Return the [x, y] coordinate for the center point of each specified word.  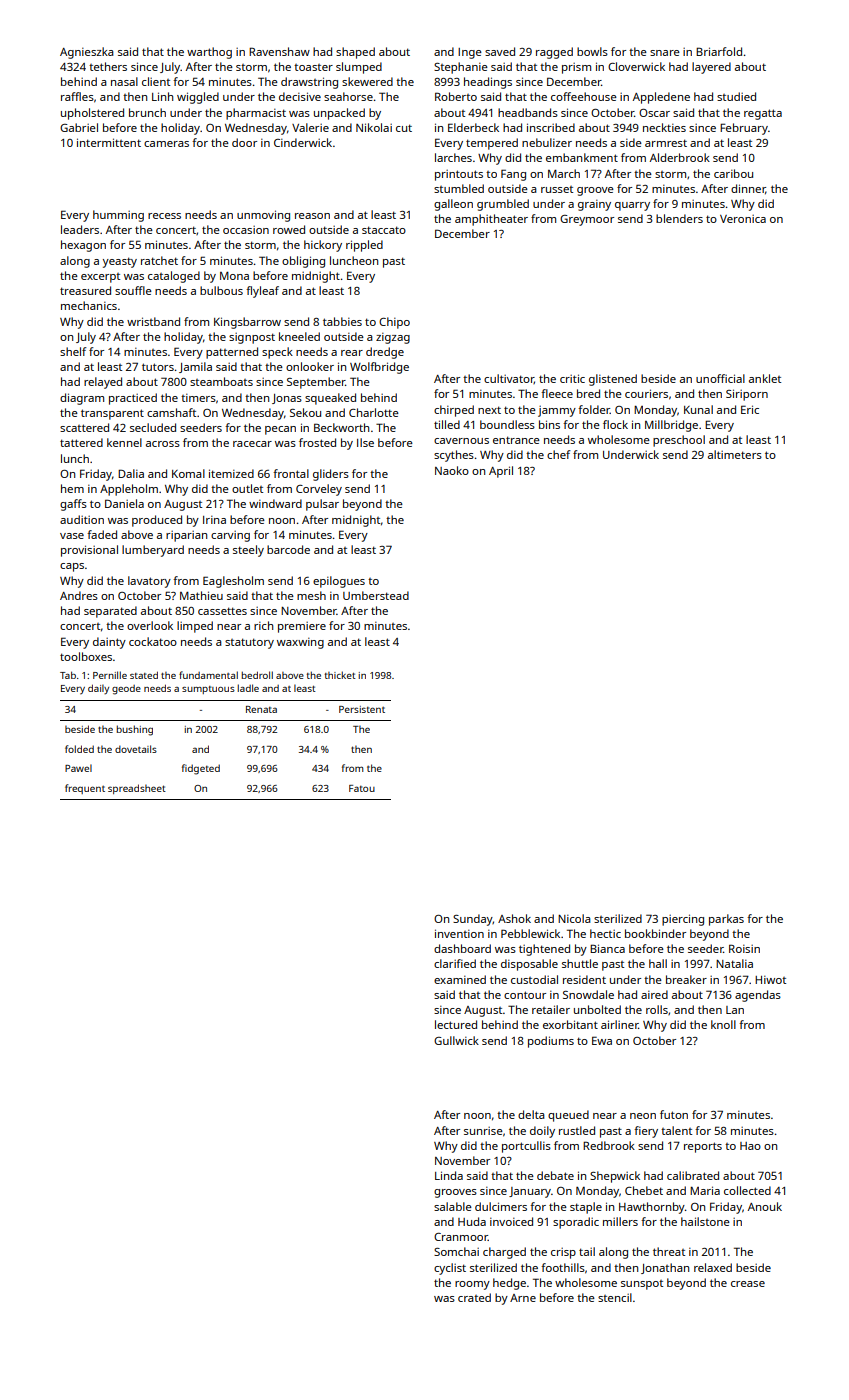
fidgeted [201, 769]
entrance [516, 440]
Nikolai [374, 127]
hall [658, 963]
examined [460, 979]
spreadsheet [137, 789]
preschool [679, 441]
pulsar [322, 505]
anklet [765, 378]
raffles [77, 96]
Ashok [514, 918]
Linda [449, 1175]
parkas [726, 920]
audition [82, 519]
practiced [133, 399]
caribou [733, 173]
